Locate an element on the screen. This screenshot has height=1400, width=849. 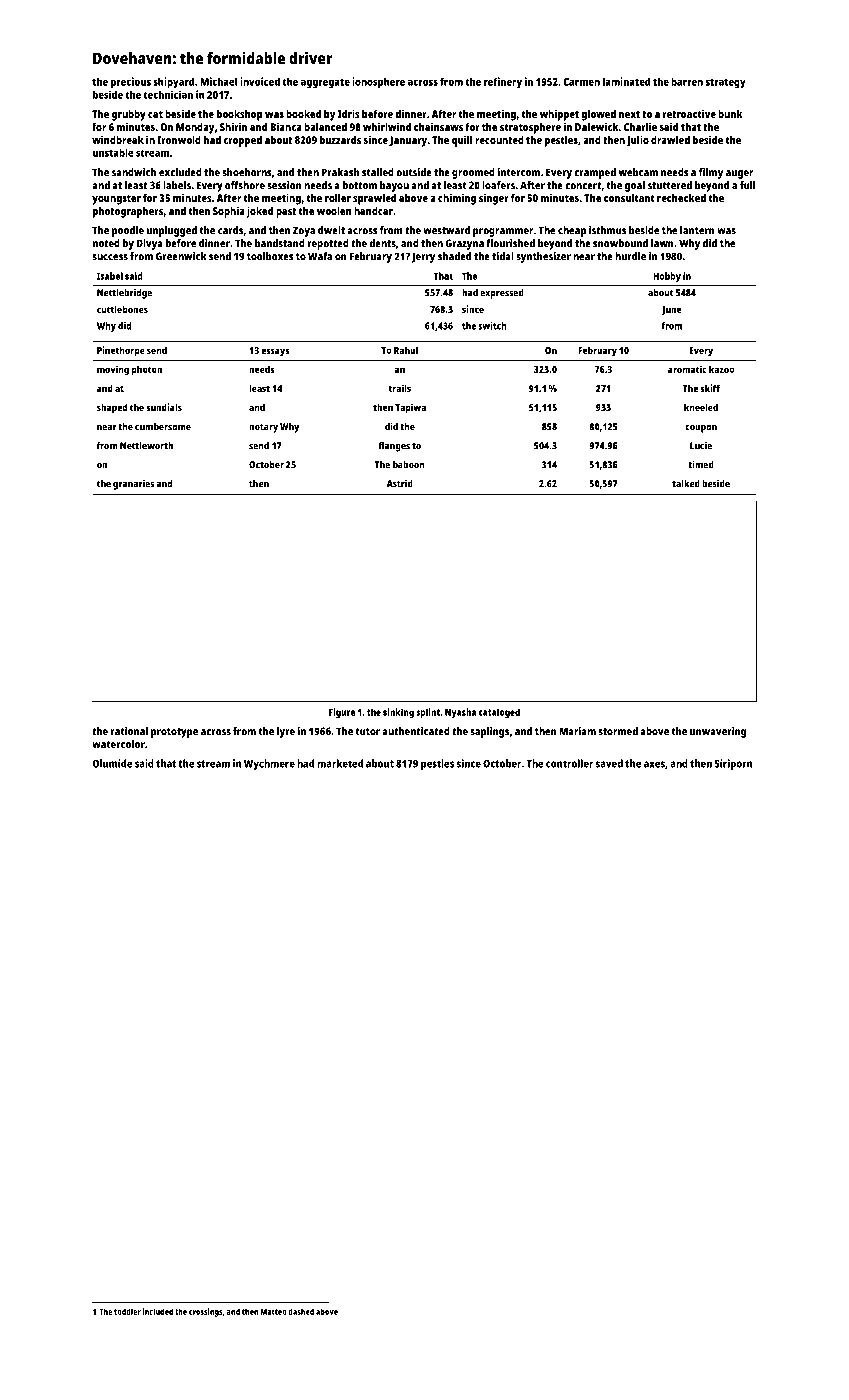
toddler is located at coordinates (127, 1311).
